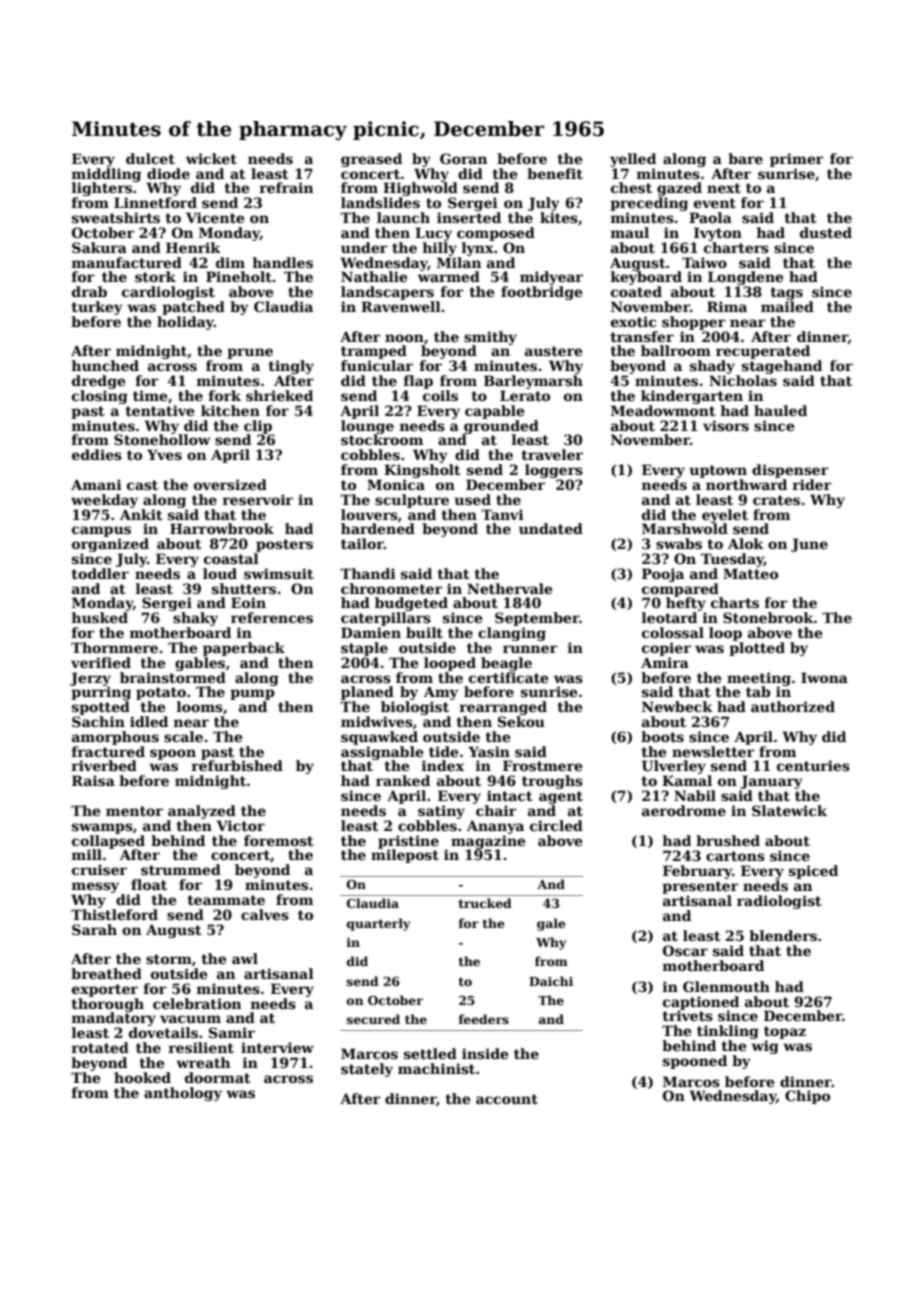 The width and height of the screenshot is (924, 1308). I want to click on hunched, so click(105, 365).
